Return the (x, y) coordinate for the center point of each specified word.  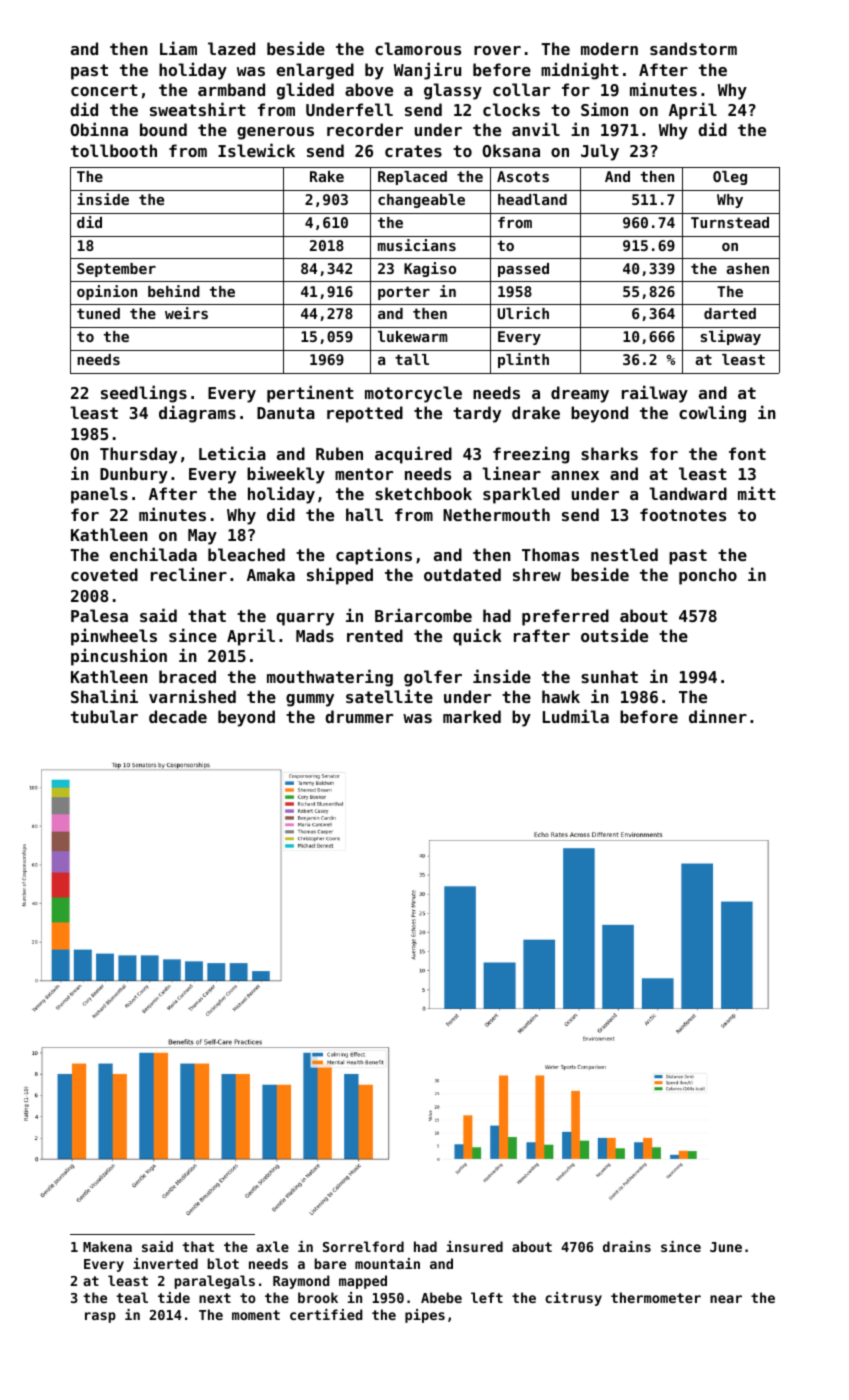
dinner (718, 716)
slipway (731, 337)
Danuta (286, 413)
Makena (107, 1246)
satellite (389, 696)
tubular (104, 716)
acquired (413, 455)
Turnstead (730, 222)
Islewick (256, 150)
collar (521, 89)
